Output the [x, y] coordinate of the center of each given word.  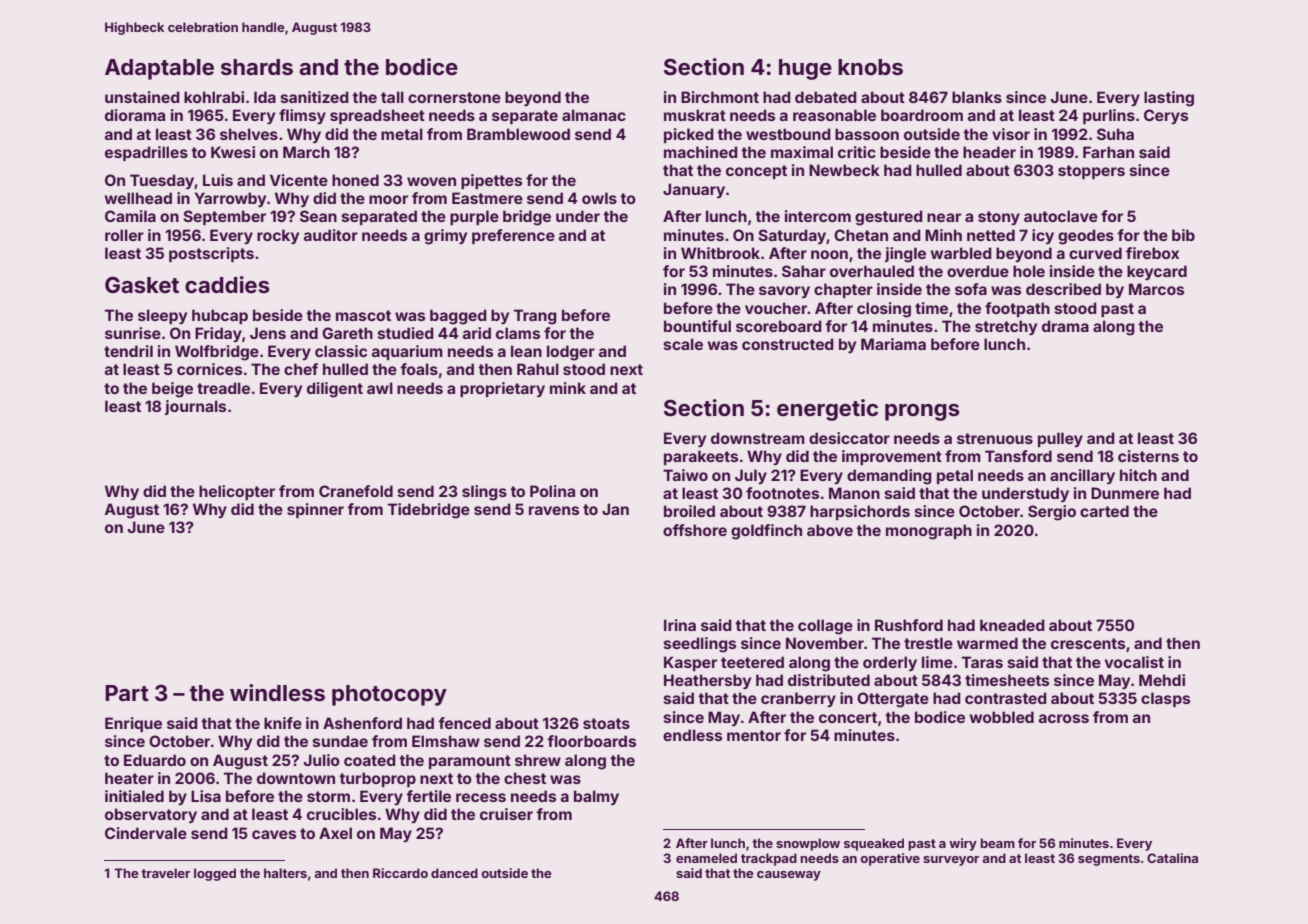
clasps [1165, 699]
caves [274, 834]
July [751, 476]
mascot [363, 315]
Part [127, 693]
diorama [135, 115]
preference [513, 236]
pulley [1060, 439]
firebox [1152, 253]
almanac [594, 115]
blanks [977, 97]
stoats [606, 723]
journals [195, 407]
